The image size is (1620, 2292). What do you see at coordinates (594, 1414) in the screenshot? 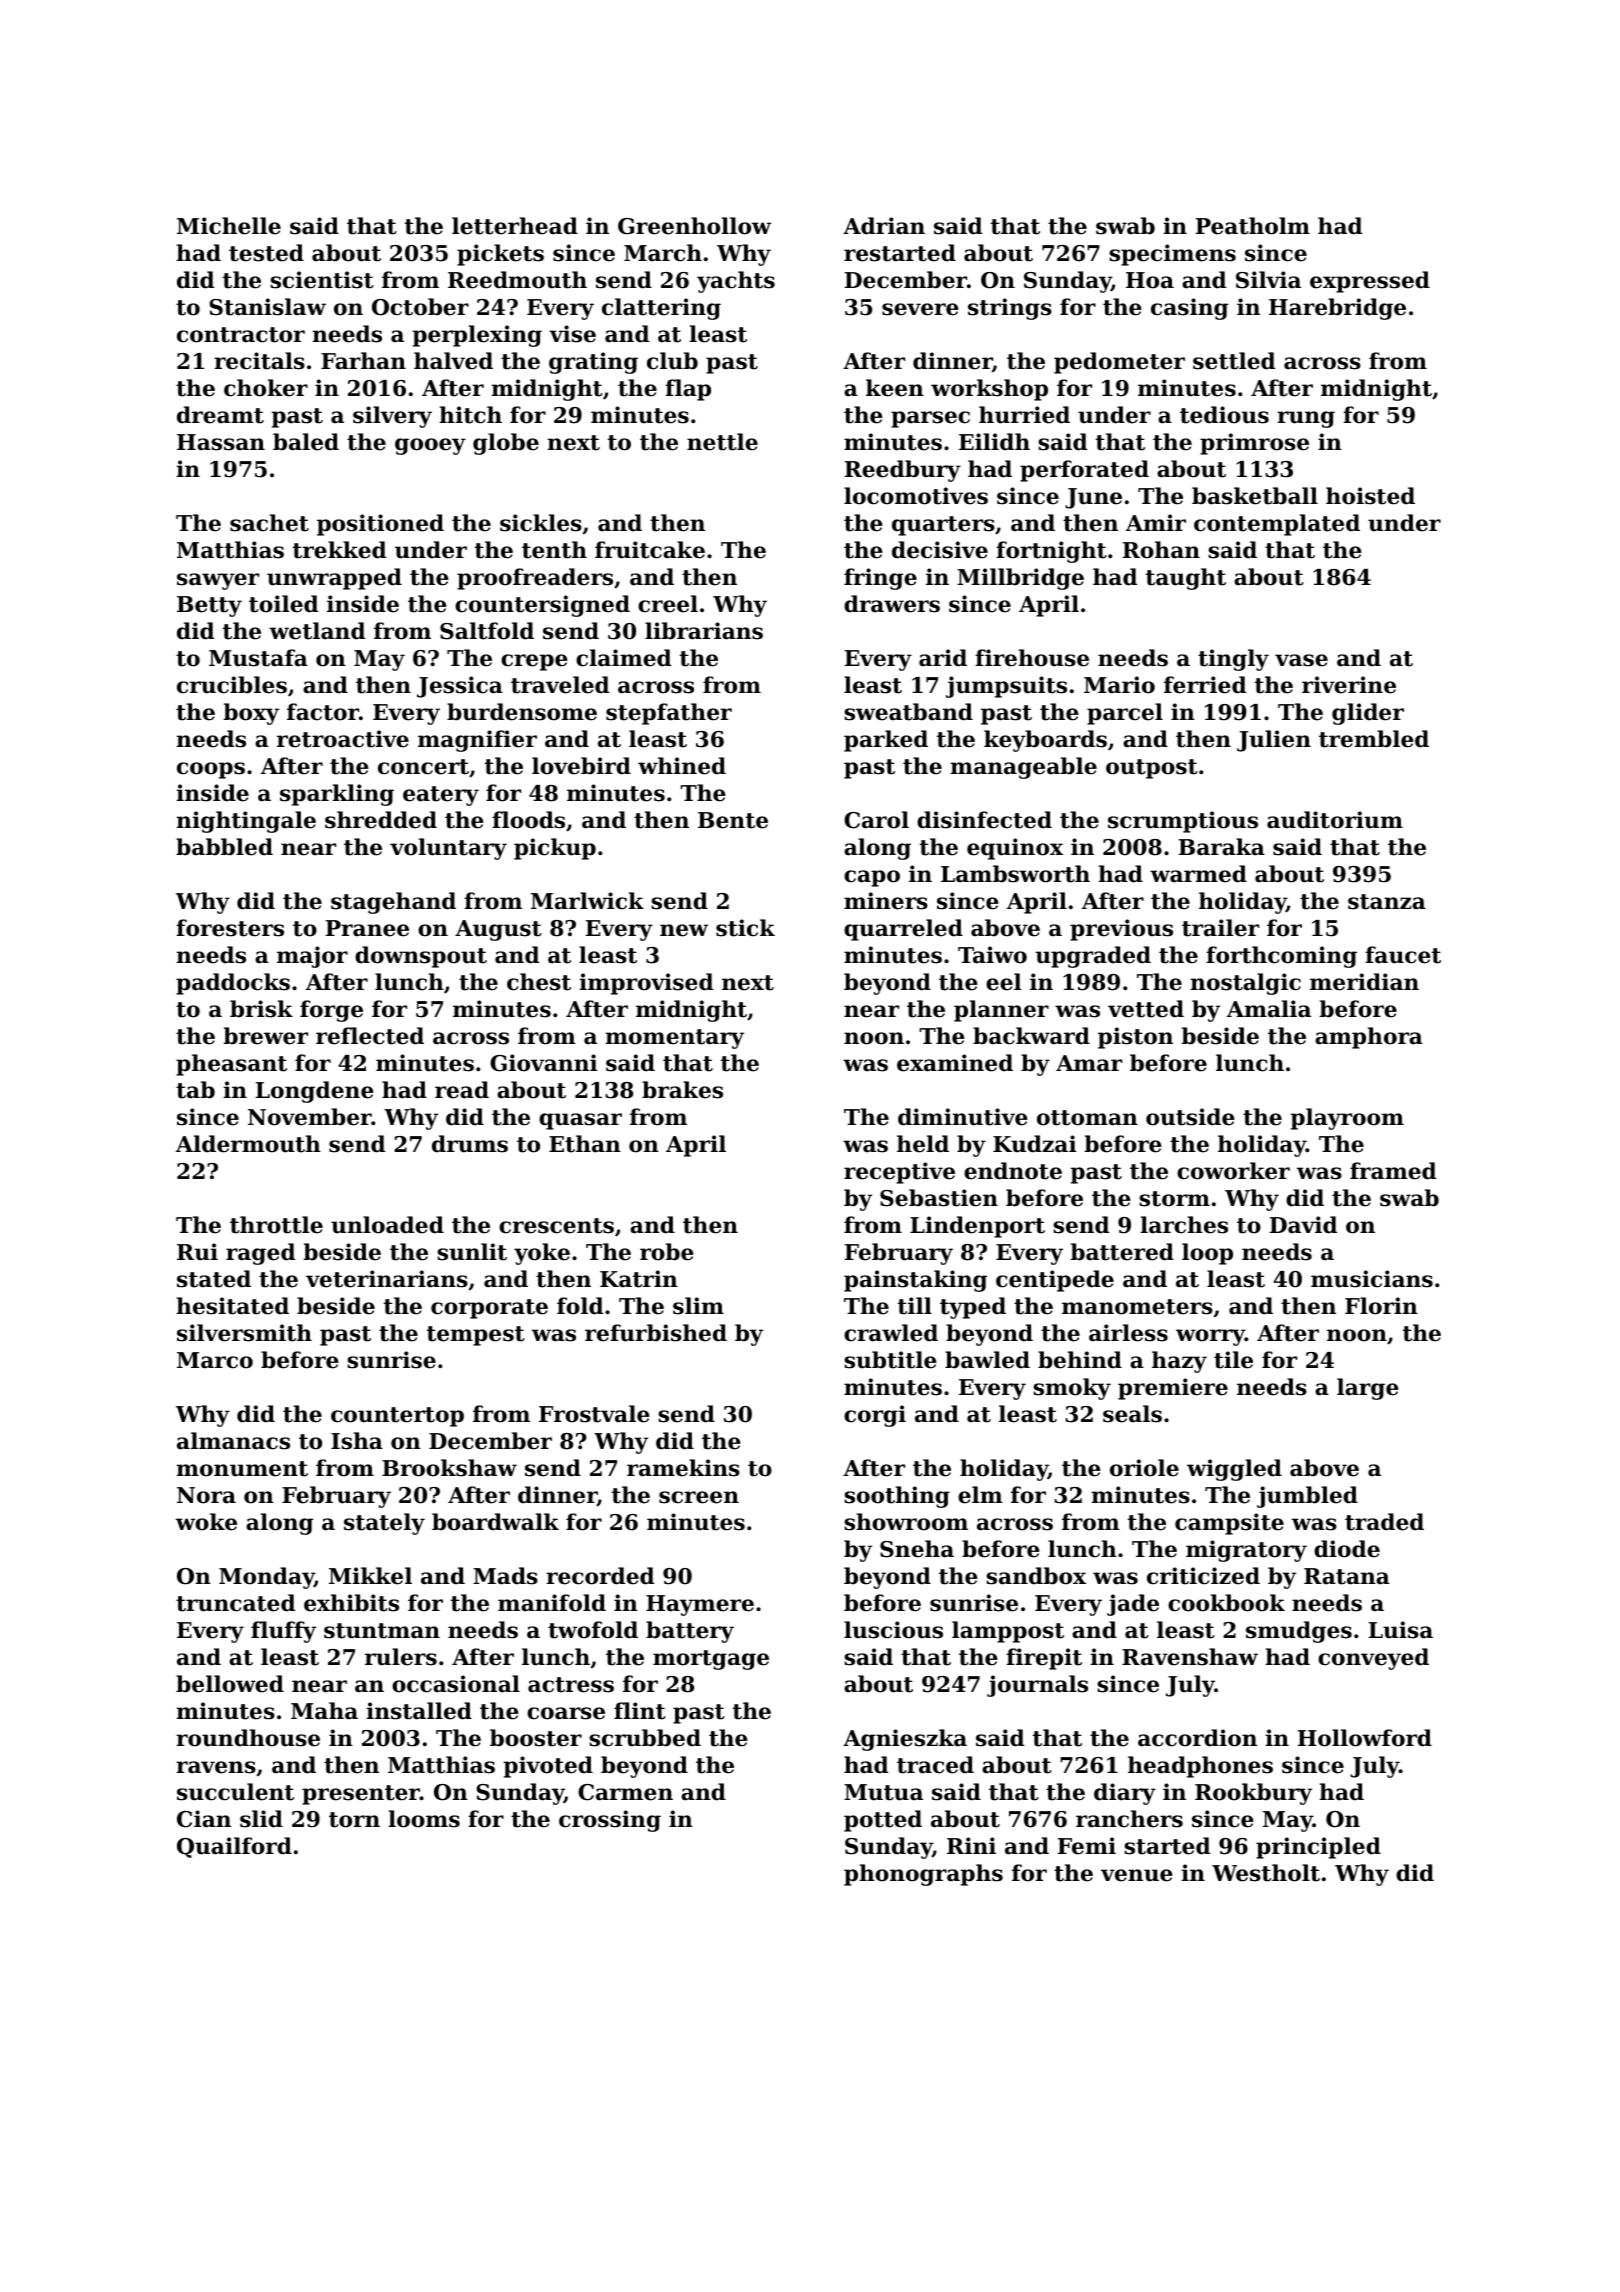
I see `Frostvale` at bounding box center [594, 1414].
